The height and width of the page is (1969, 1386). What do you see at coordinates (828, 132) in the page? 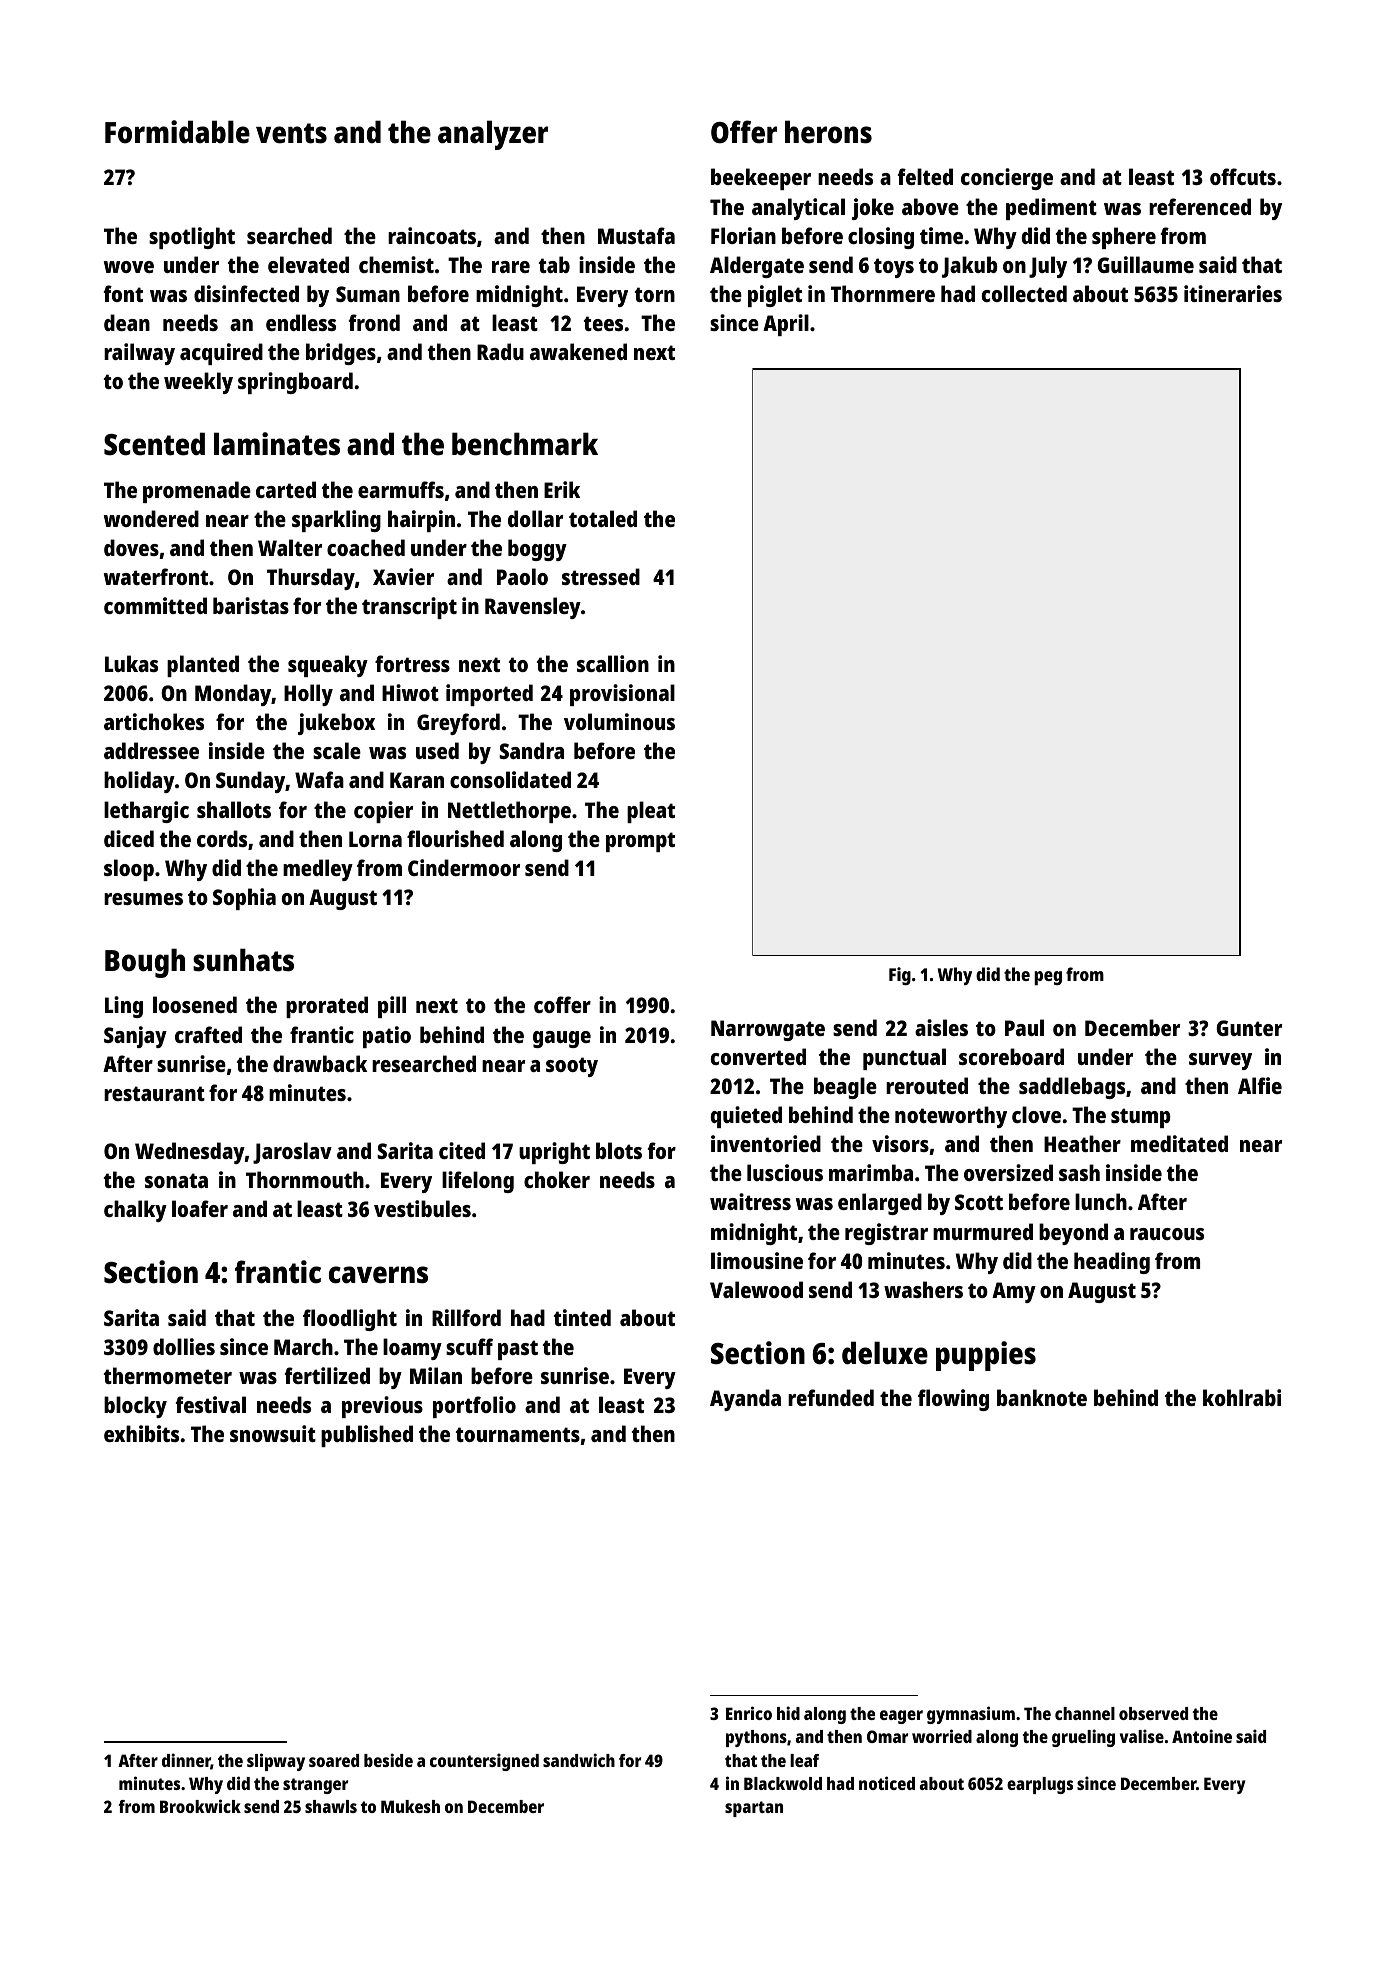
I see `herons` at bounding box center [828, 132].
